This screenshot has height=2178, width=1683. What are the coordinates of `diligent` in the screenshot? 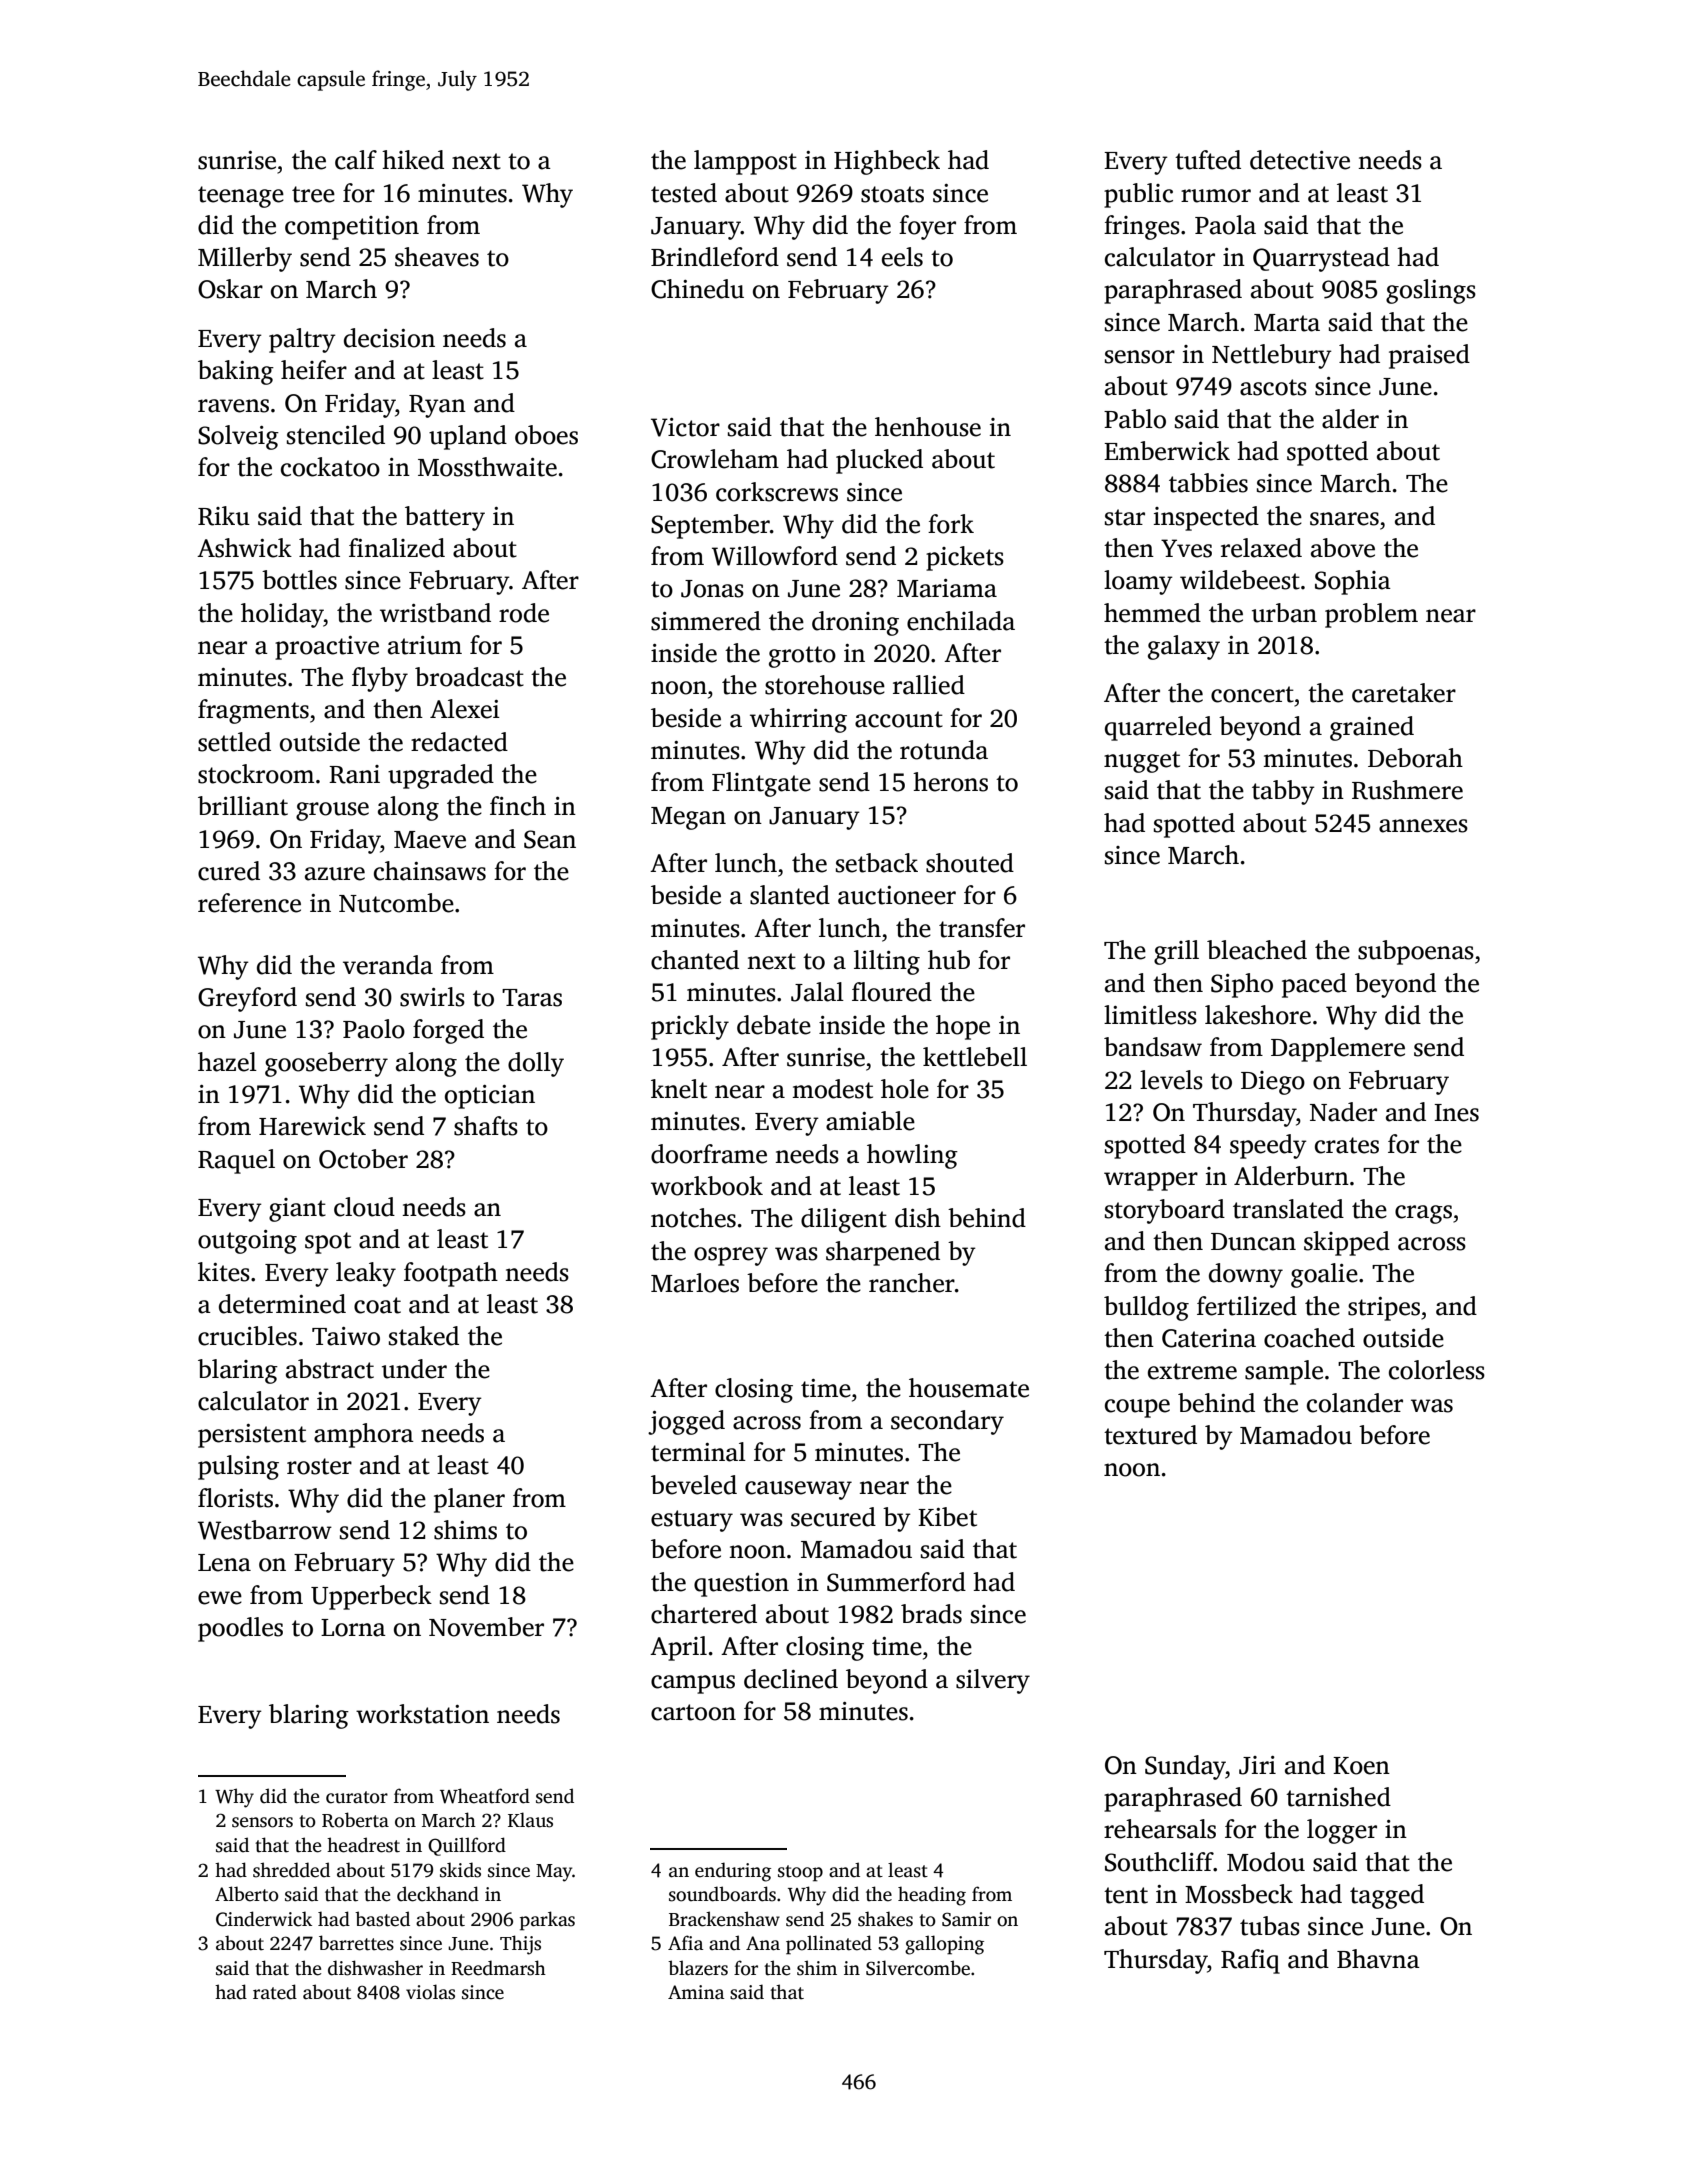 It's located at (844, 1220).
